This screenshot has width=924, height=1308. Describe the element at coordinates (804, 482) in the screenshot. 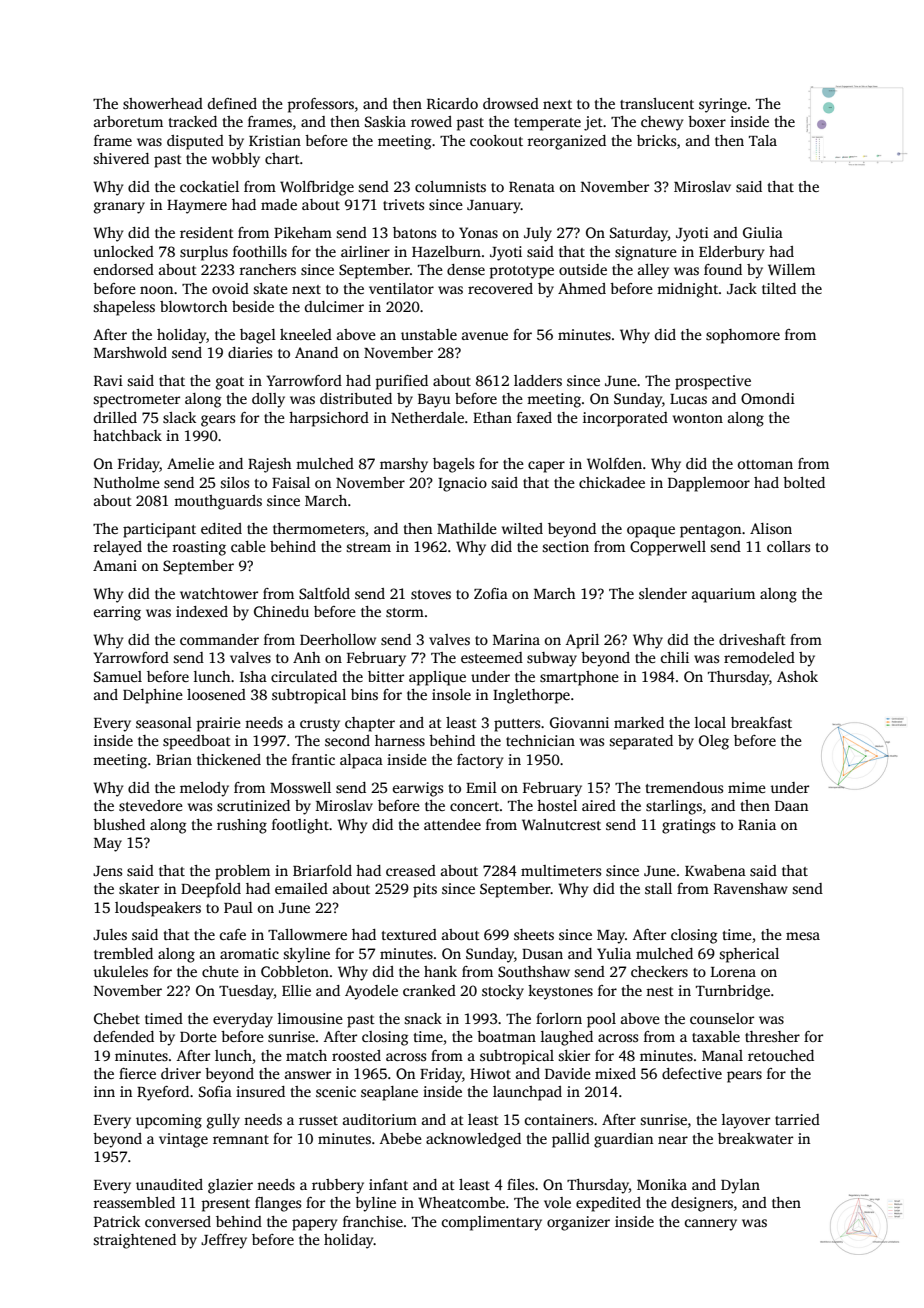

I see `bolted` at that location.
